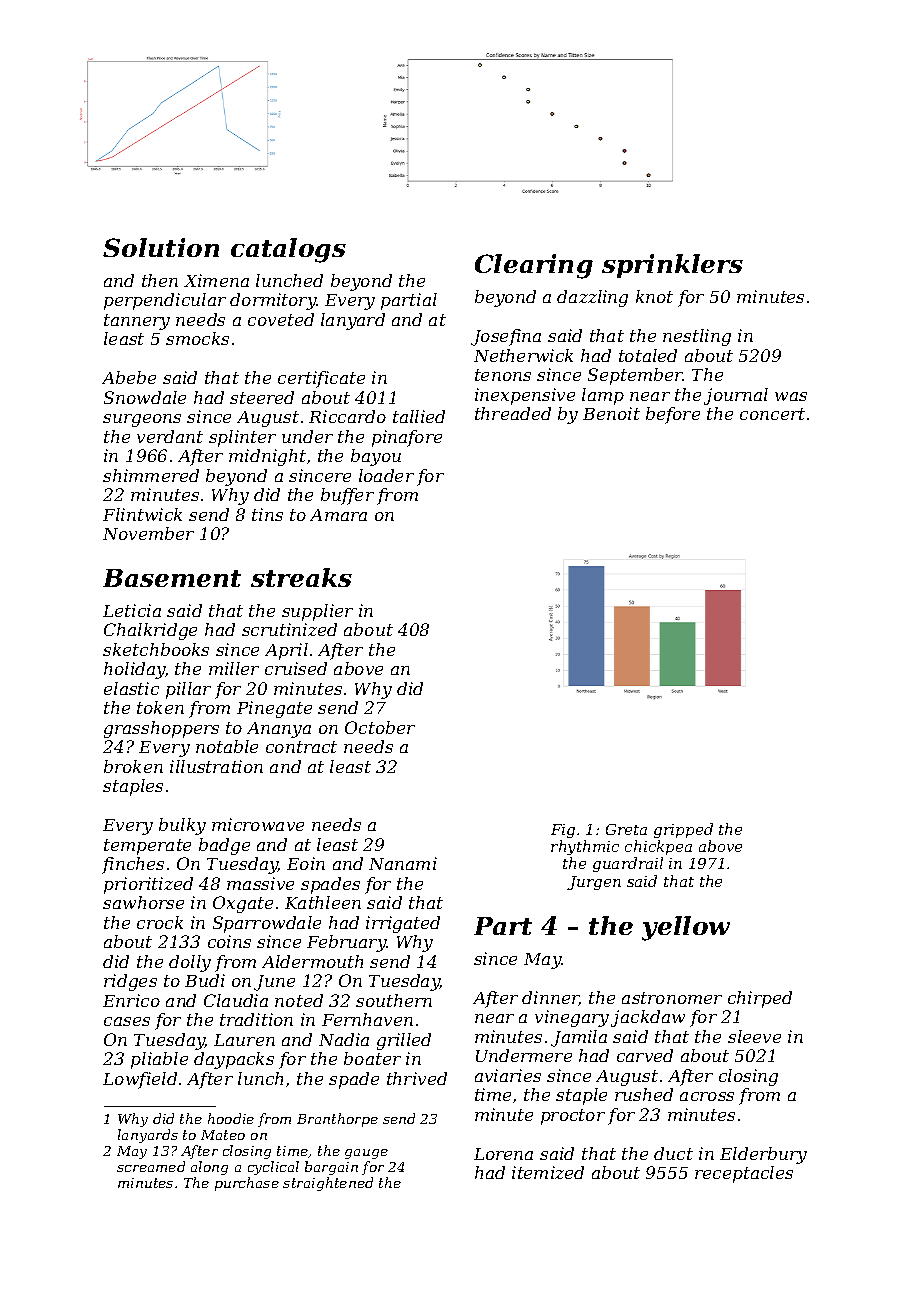  I want to click on Basement, so click(172, 578).
